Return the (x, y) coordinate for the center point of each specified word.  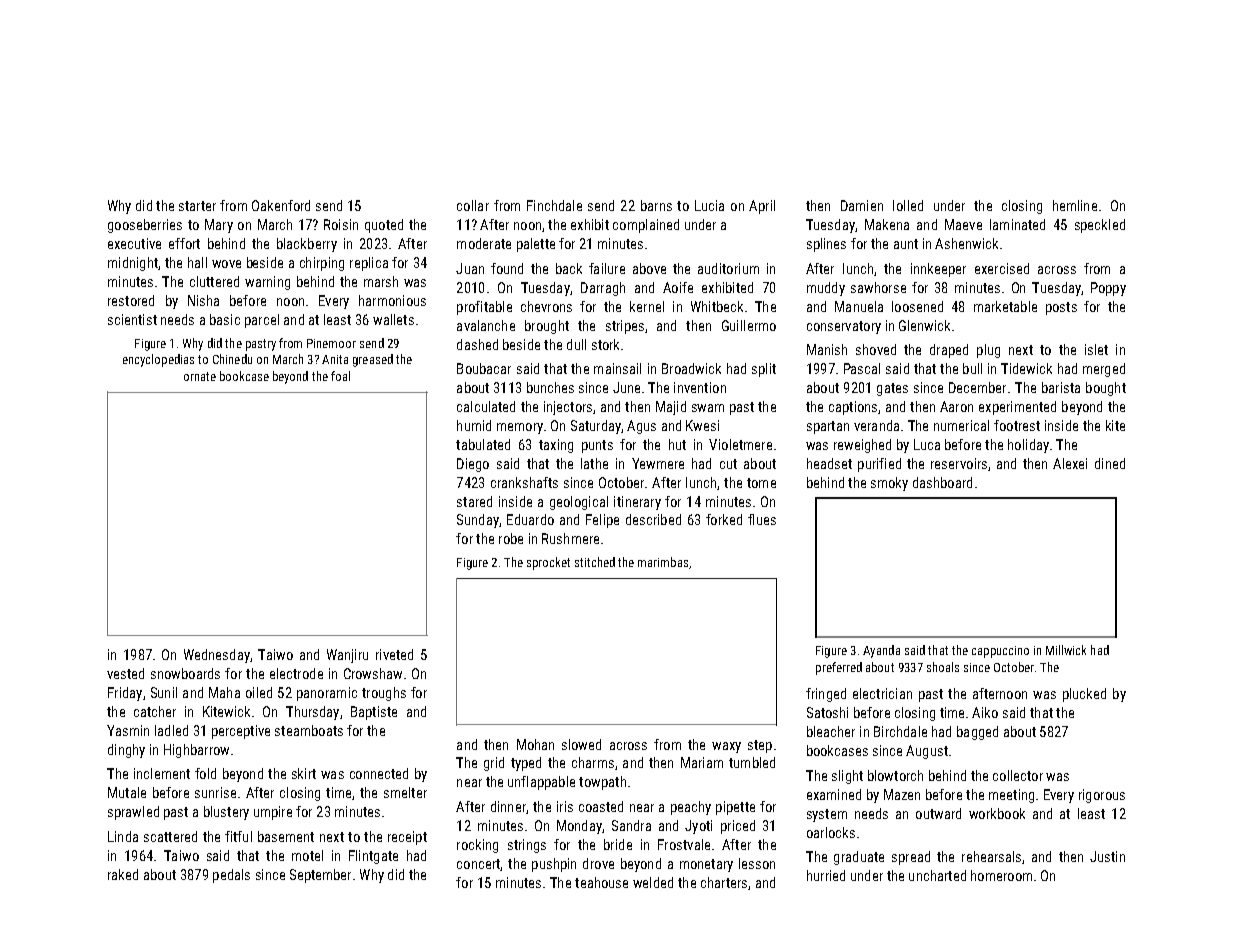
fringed (826, 695)
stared (474, 501)
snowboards (185, 673)
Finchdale (554, 205)
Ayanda (881, 651)
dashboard (942, 482)
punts (597, 446)
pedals (231, 876)
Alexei (1070, 463)
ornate (200, 376)
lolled (908, 205)
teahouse (601, 882)
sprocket (548, 563)
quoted (384, 226)
